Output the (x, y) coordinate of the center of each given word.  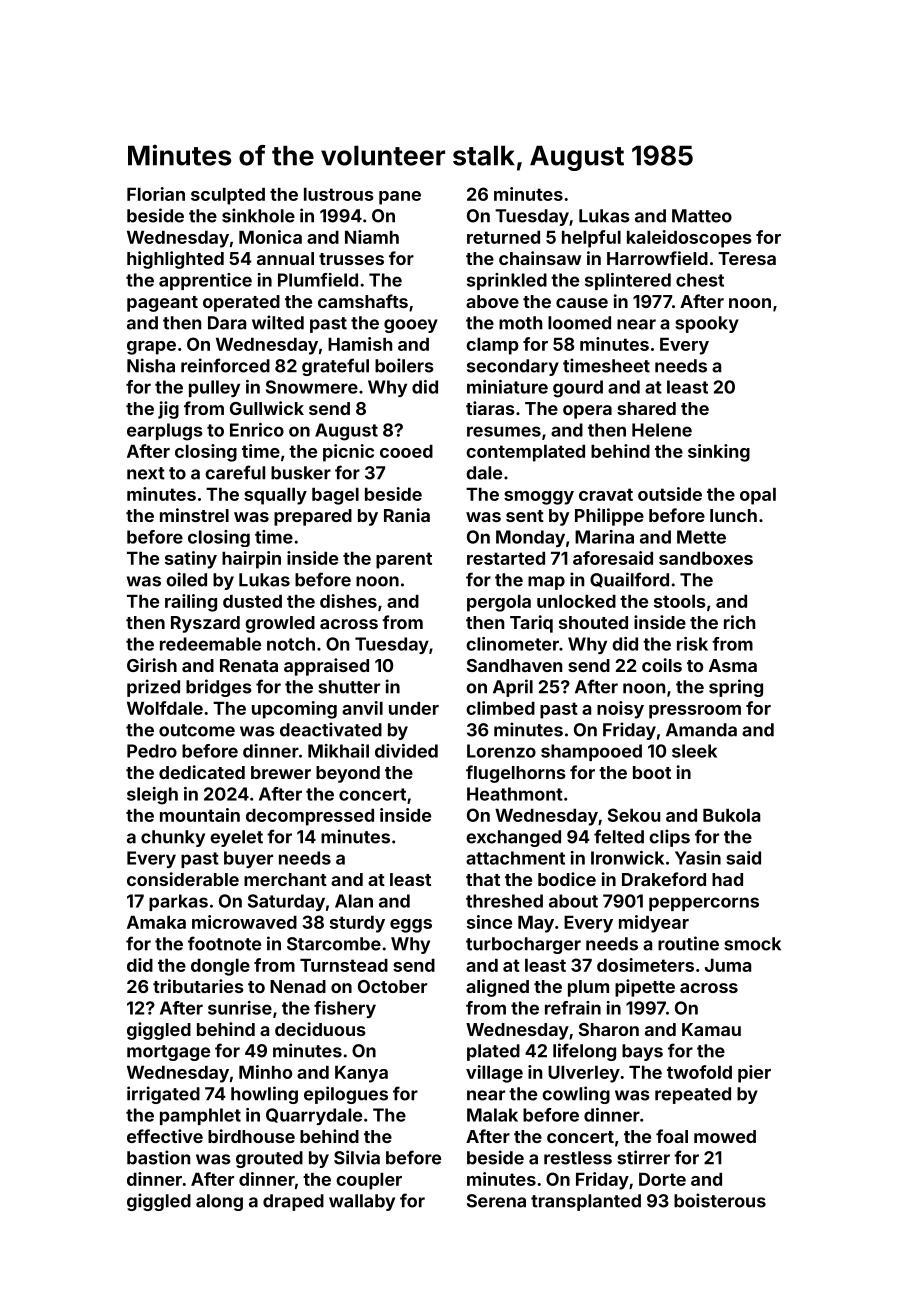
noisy (620, 710)
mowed (725, 1136)
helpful (591, 239)
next (146, 473)
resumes (504, 431)
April (513, 688)
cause (582, 303)
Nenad (298, 986)
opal (758, 496)
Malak (492, 1115)
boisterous (720, 1200)
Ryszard (205, 624)
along (219, 1202)
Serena (496, 1201)
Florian (156, 194)
